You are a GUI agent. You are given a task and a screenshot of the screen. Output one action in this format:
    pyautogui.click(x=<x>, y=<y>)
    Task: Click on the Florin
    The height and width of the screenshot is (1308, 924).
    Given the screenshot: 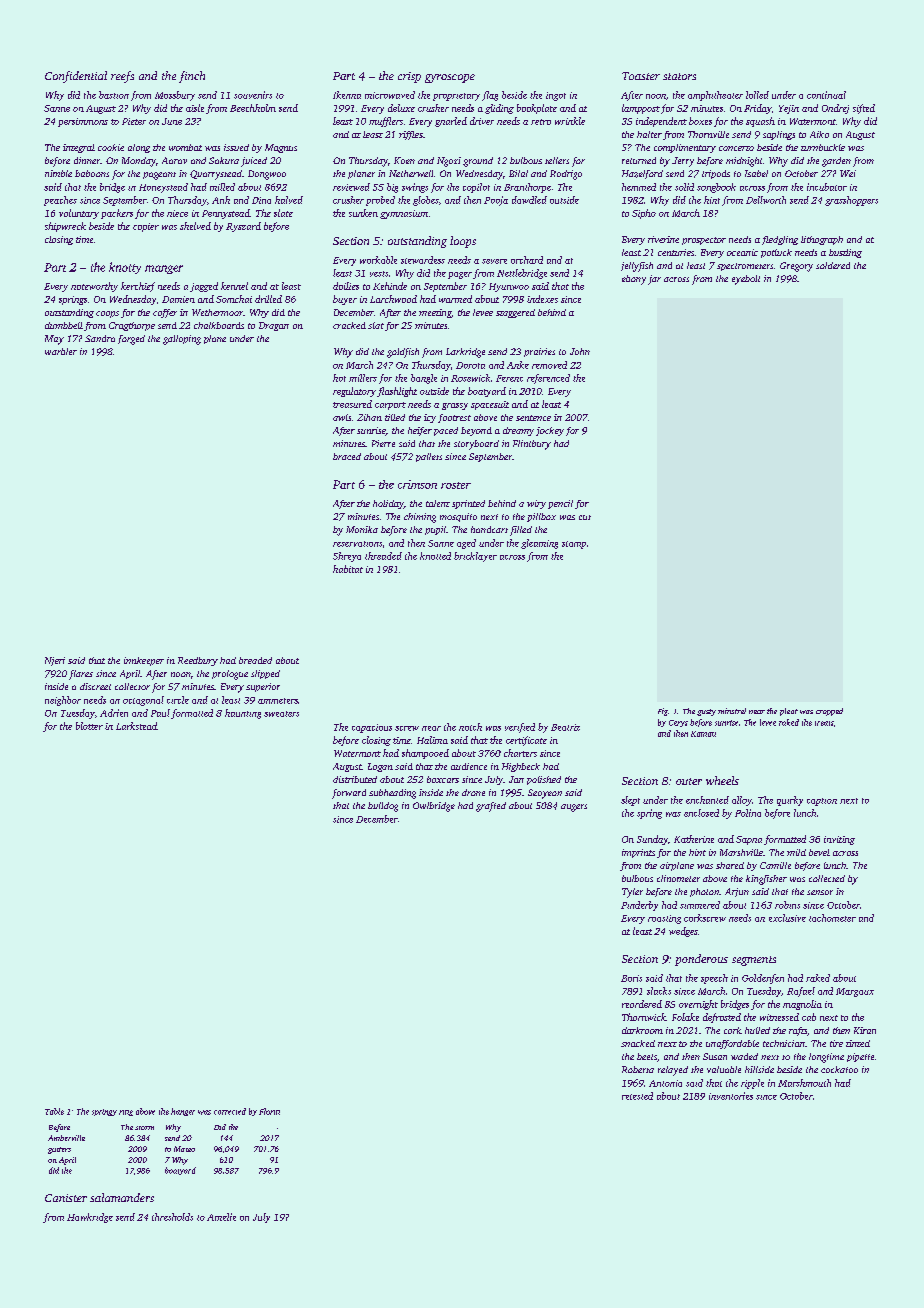 What is the action you would take?
    pyautogui.click(x=269, y=1111)
